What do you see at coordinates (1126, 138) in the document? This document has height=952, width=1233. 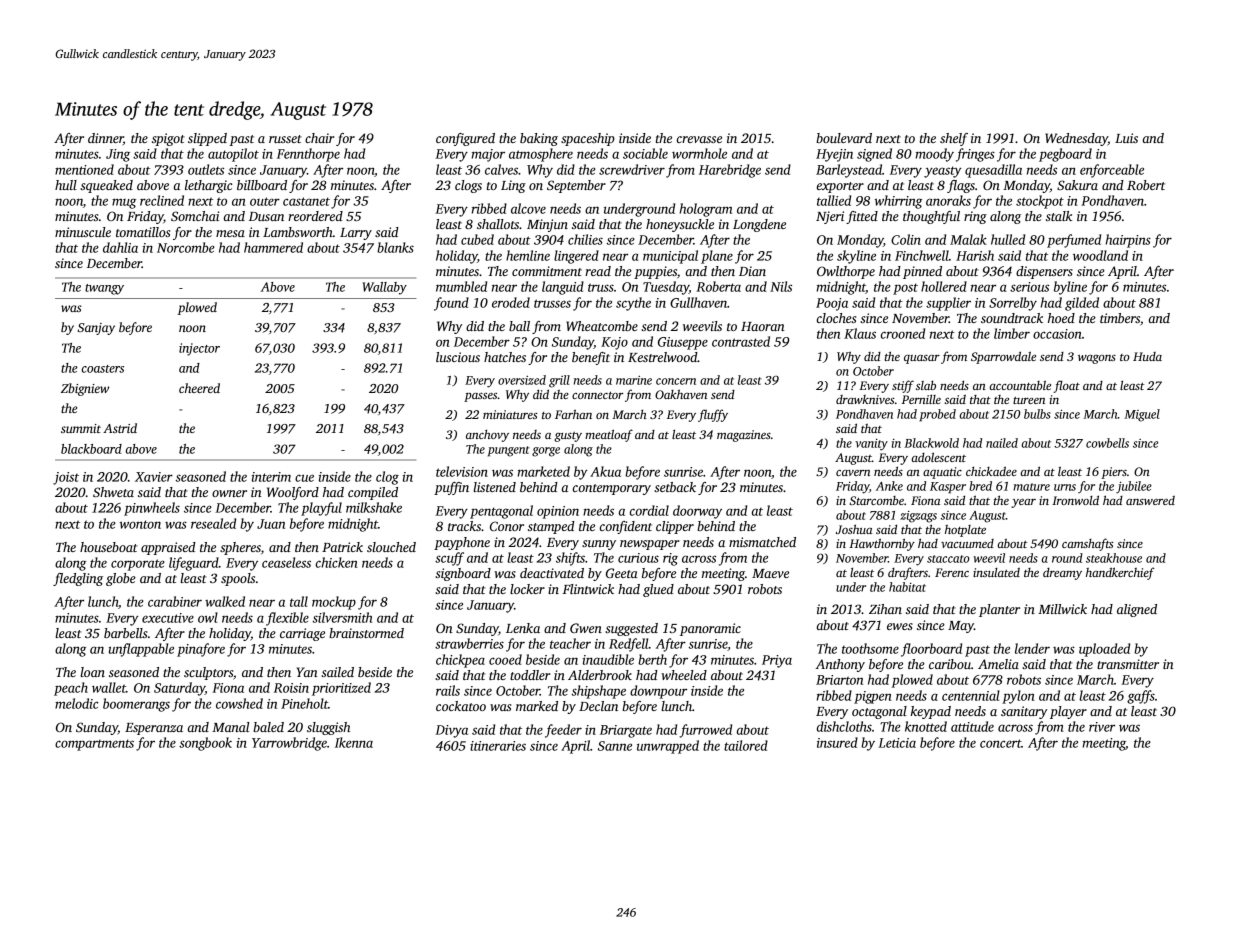 I see `Luis` at bounding box center [1126, 138].
